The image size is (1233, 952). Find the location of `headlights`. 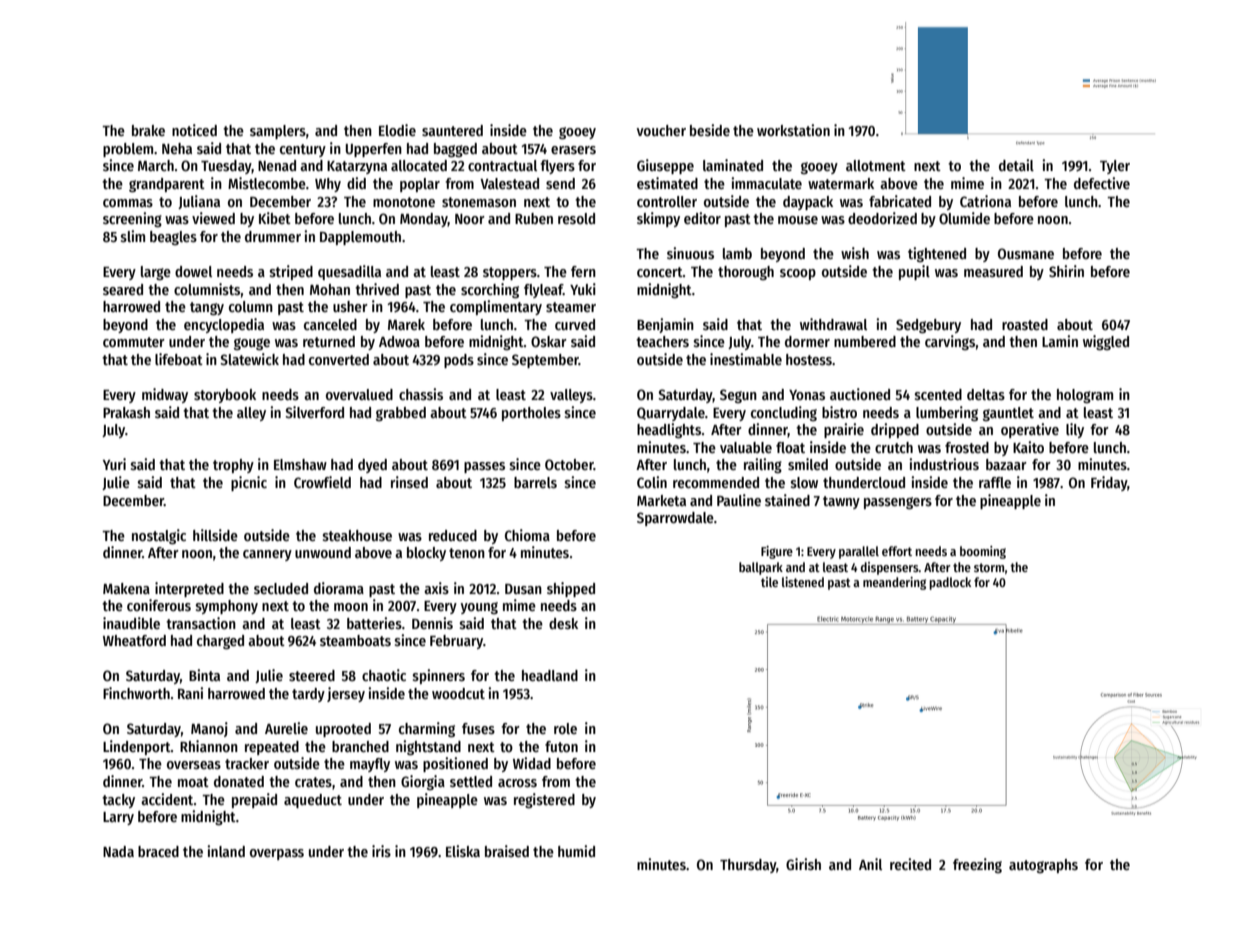

headlights is located at coordinates (669, 430).
